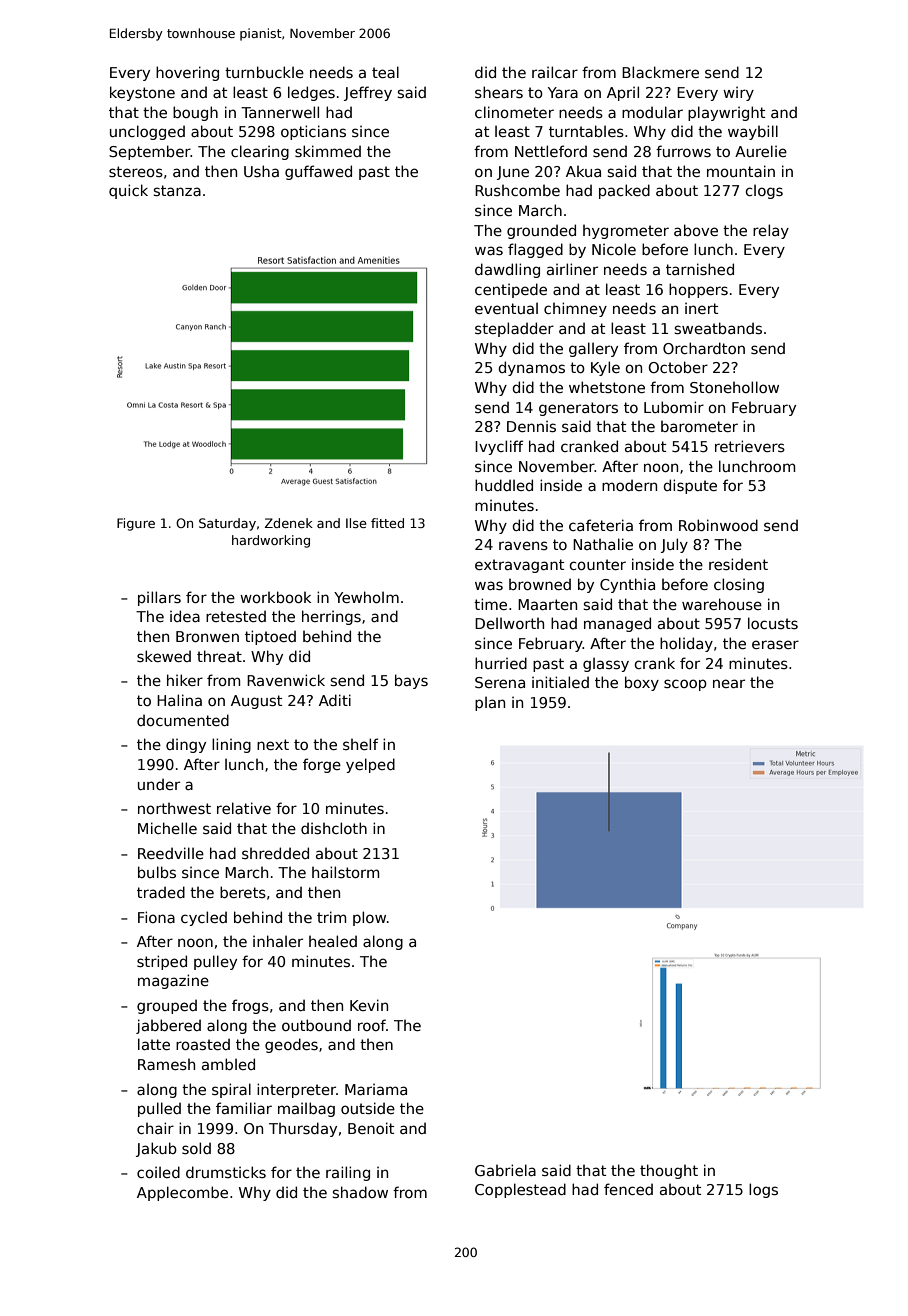  Describe the element at coordinates (236, 616) in the page. I see `retested` at that location.
